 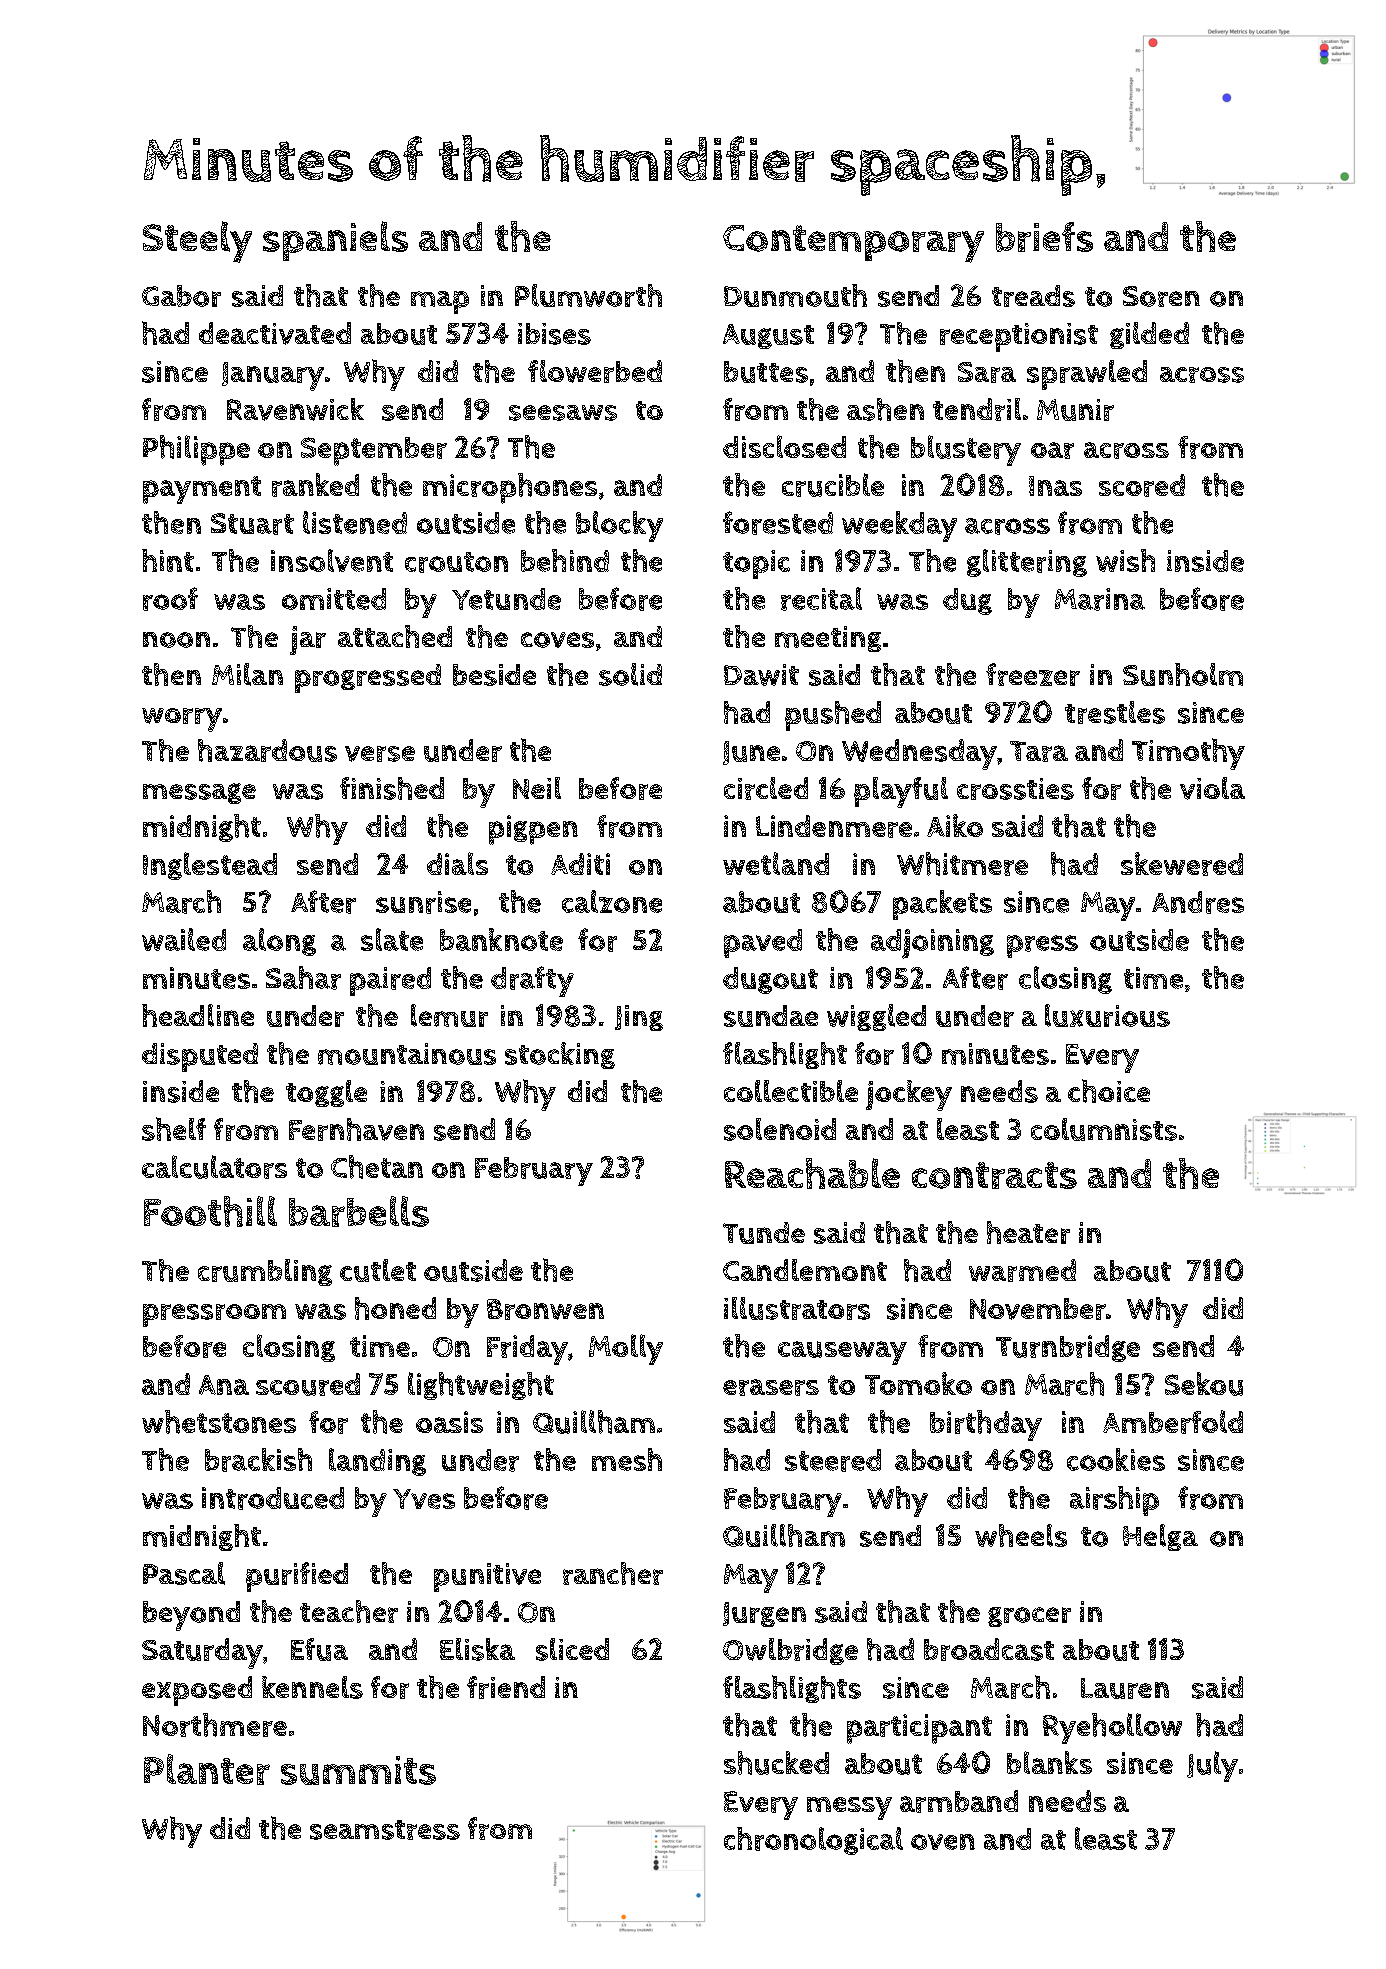 I want to click on heater, so click(x=1028, y=1232).
